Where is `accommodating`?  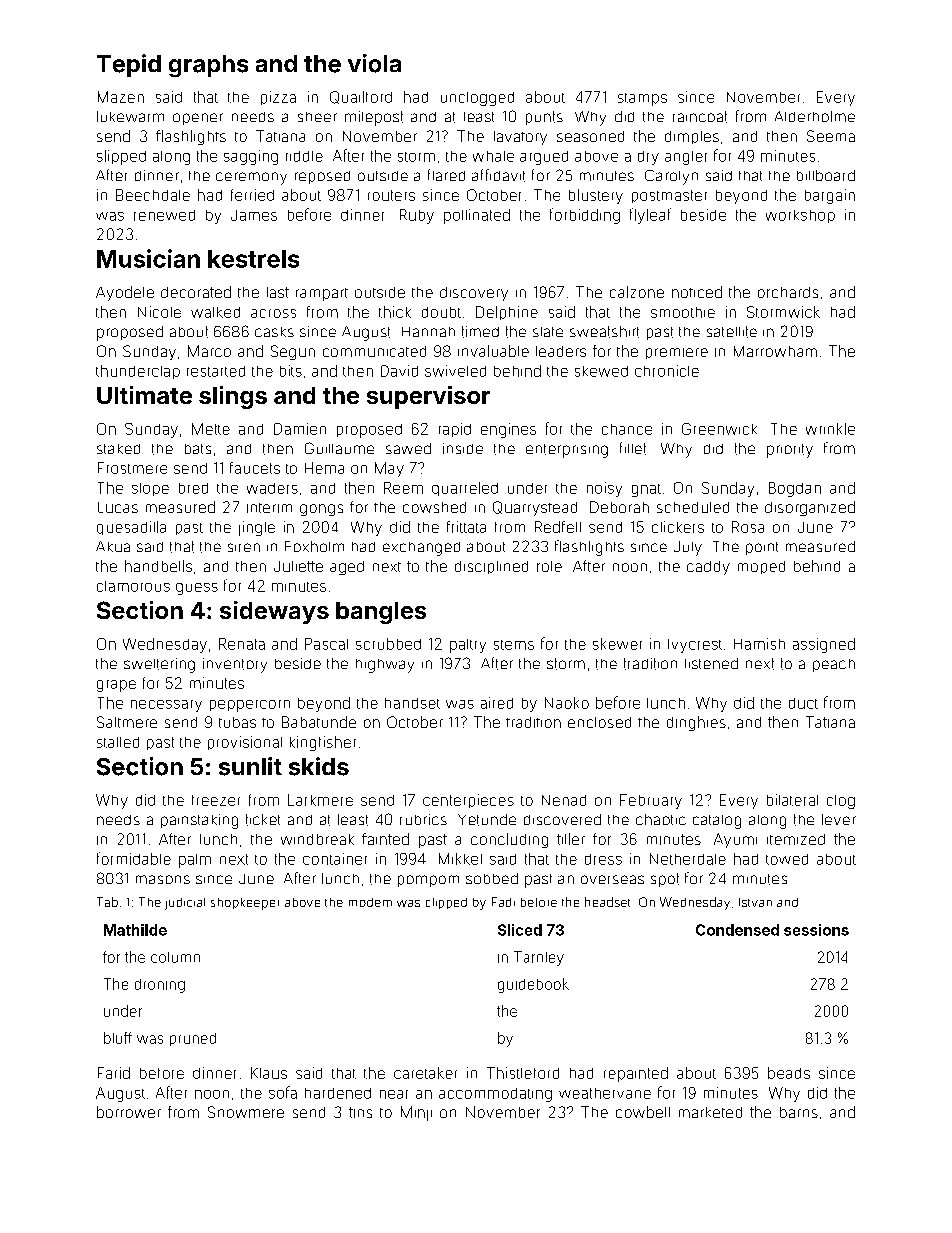
accommodating is located at coordinates (495, 1095).
